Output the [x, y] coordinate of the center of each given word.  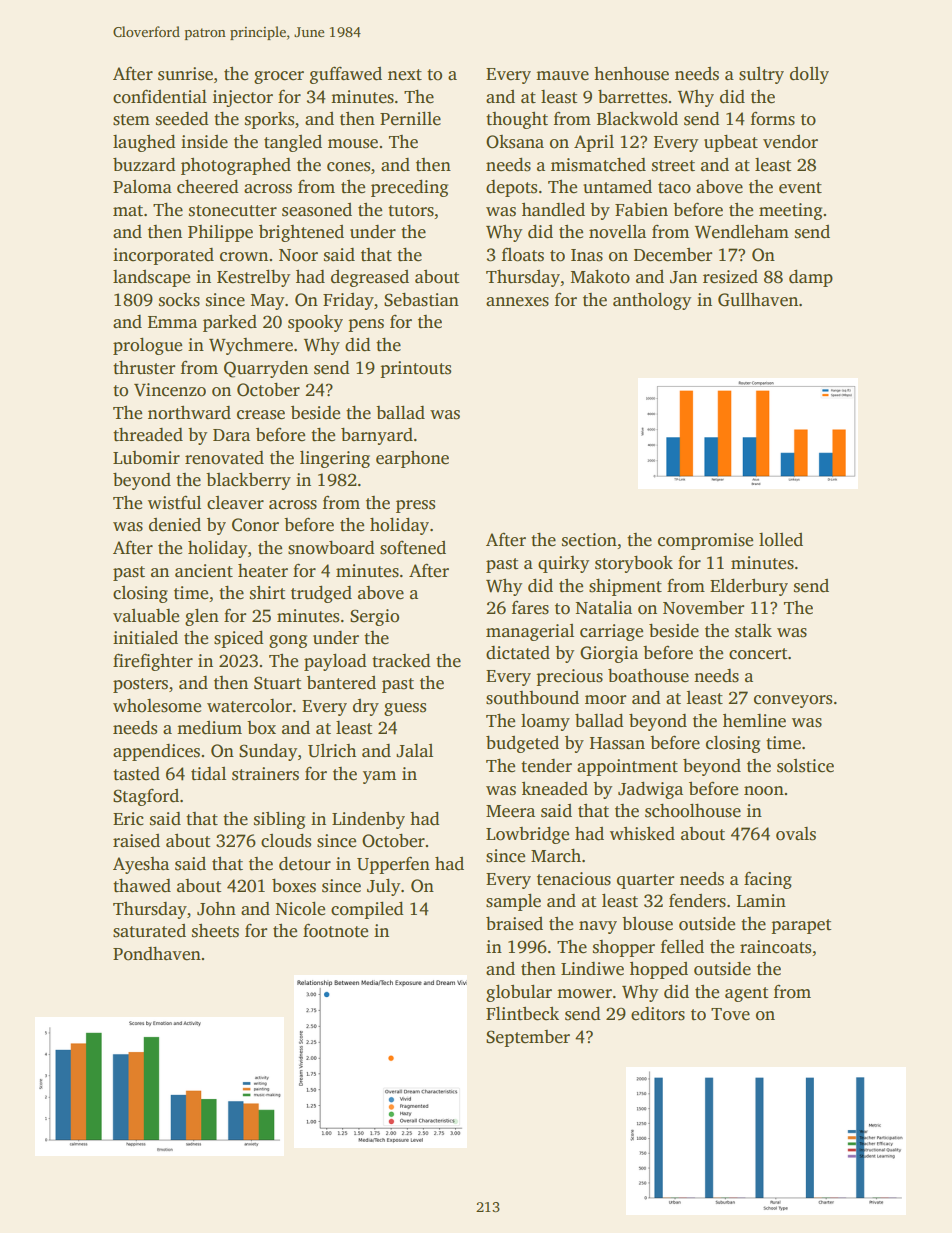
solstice [805, 766]
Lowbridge [527, 835]
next [405, 75]
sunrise [185, 74]
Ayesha [141, 865]
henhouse [631, 74]
